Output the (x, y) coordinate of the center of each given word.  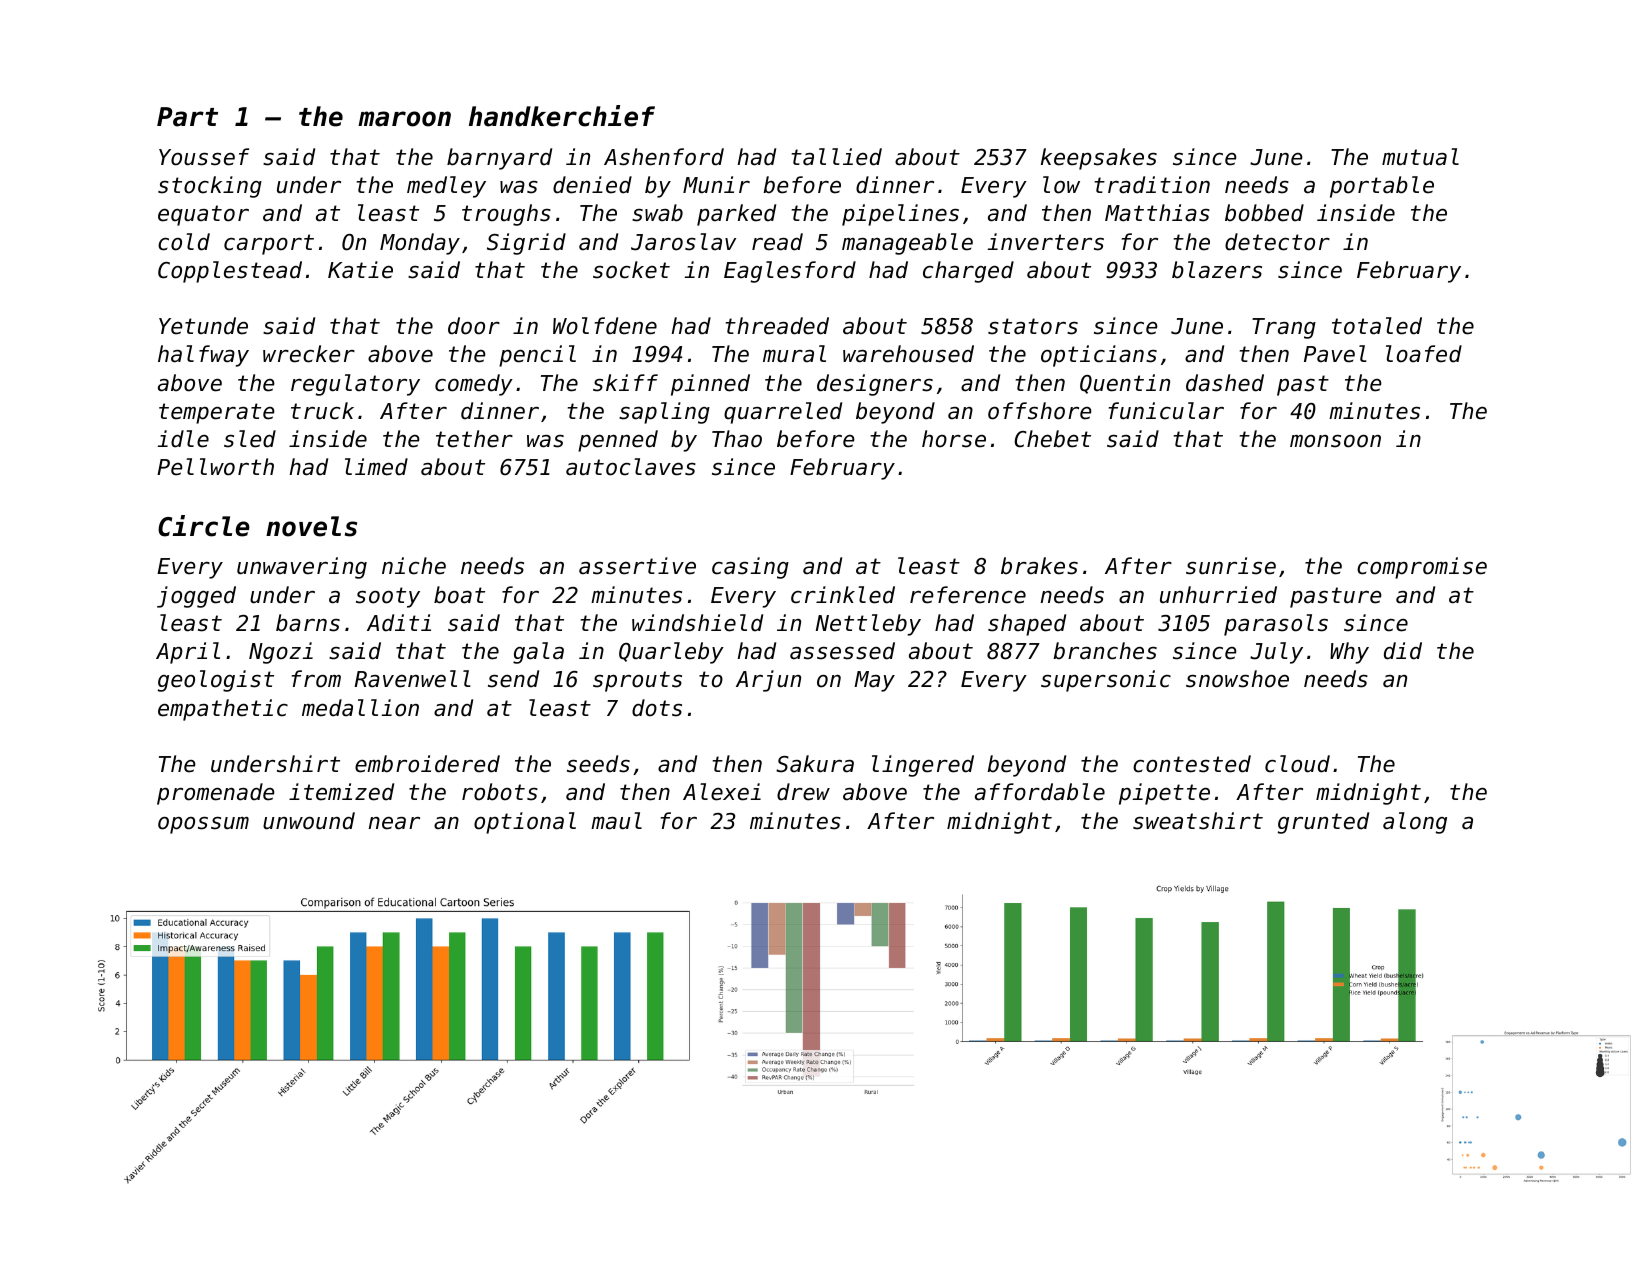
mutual (1420, 157)
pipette (1164, 794)
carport (269, 244)
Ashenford (664, 157)
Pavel (1335, 354)
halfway (203, 356)
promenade (216, 794)
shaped (1027, 625)
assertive (637, 566)
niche (414, 566)
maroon (404, 119)
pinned (710, 385)
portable (1382, 187)
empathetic (223, 710)
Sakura (815, 764)
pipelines (900, 215)
